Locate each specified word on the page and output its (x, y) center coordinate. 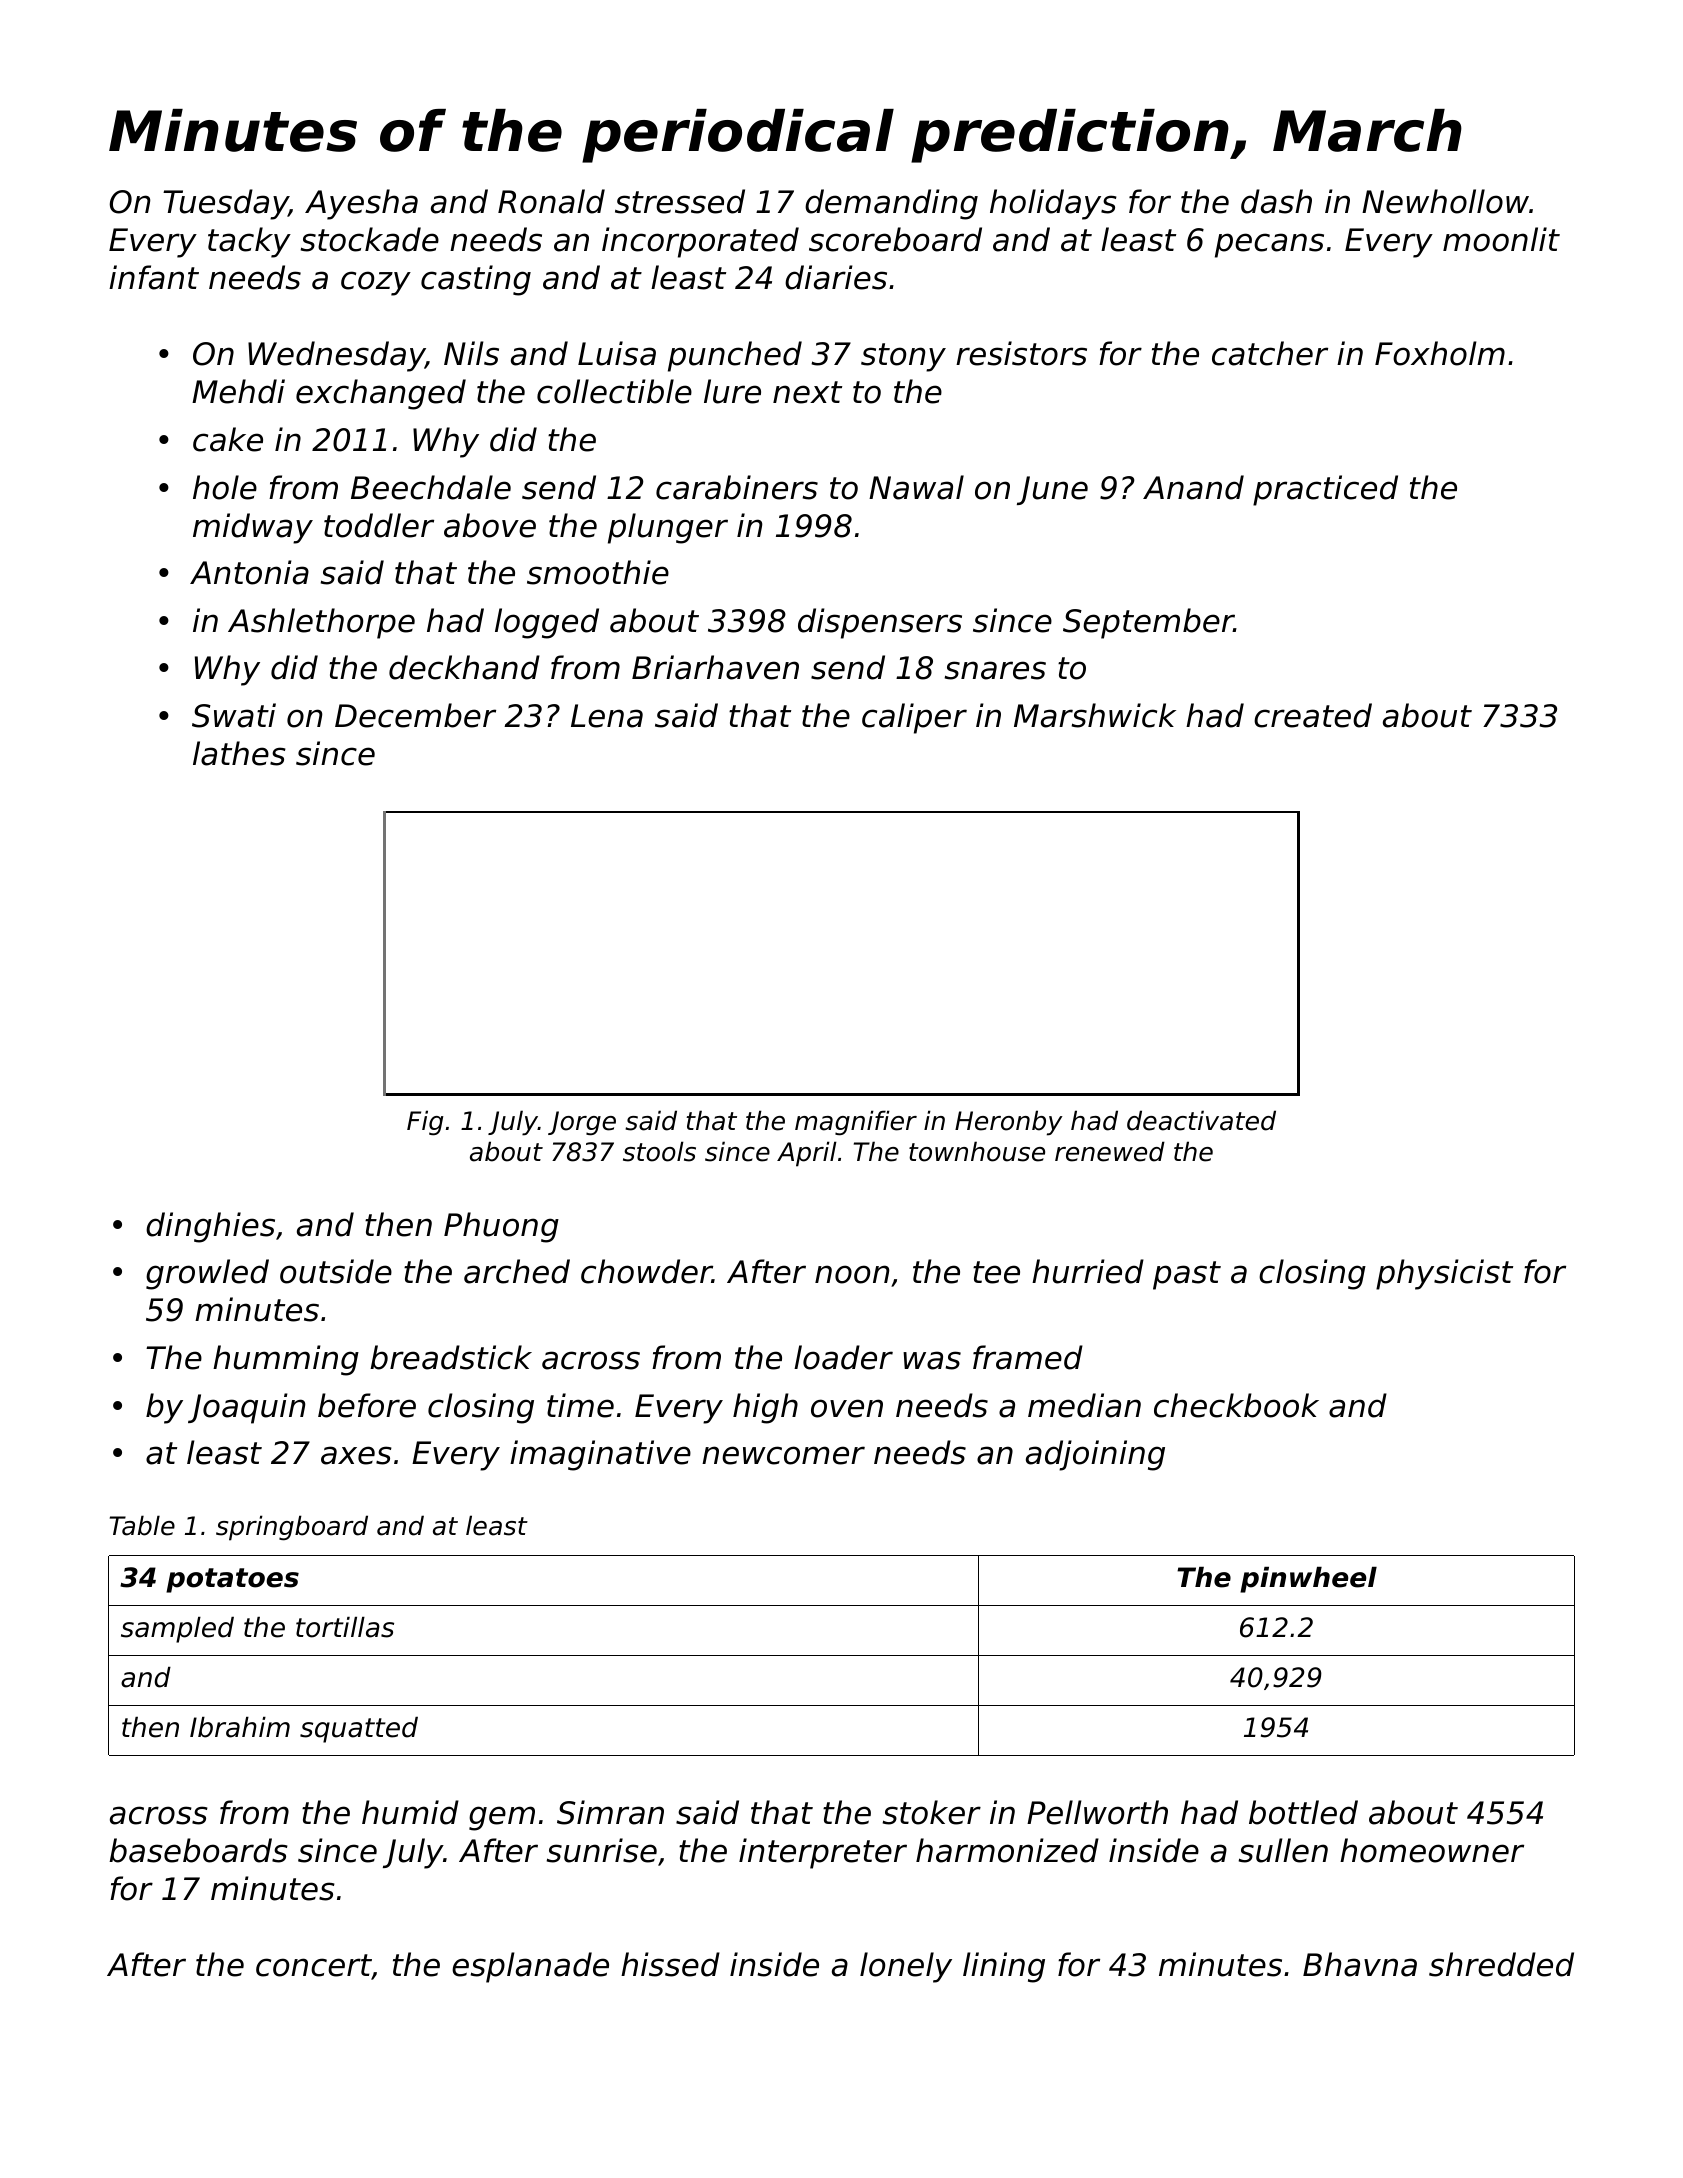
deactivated (1201, 1120)
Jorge (582, 1123)
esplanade (530, 1967)
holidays (1053, 204)
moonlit (1501, 239)
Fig (425, 1123)
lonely (906, 1967)
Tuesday (226, 204)
